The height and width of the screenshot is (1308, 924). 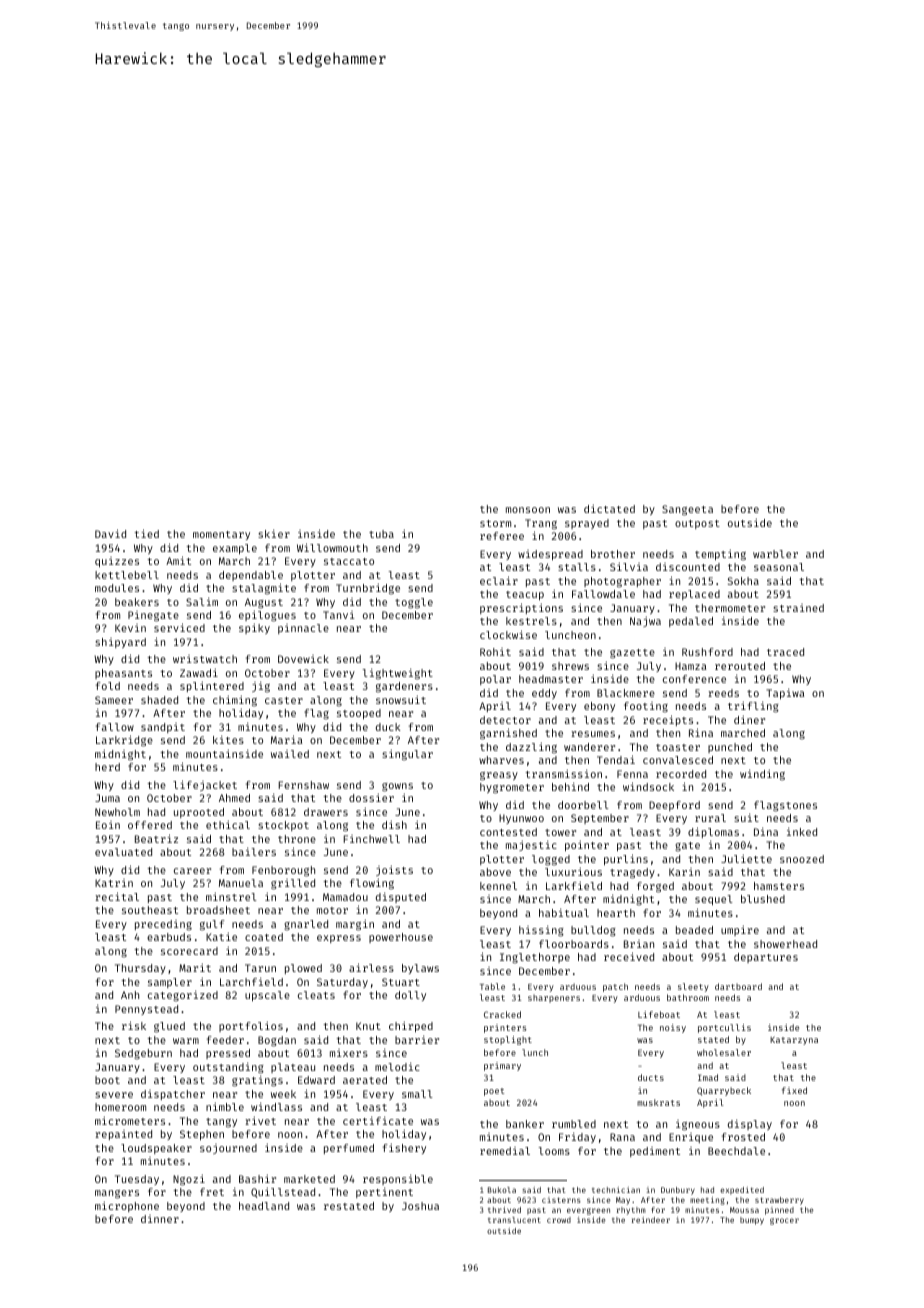 I want to click on Salim, so click(x=202, y=602).
